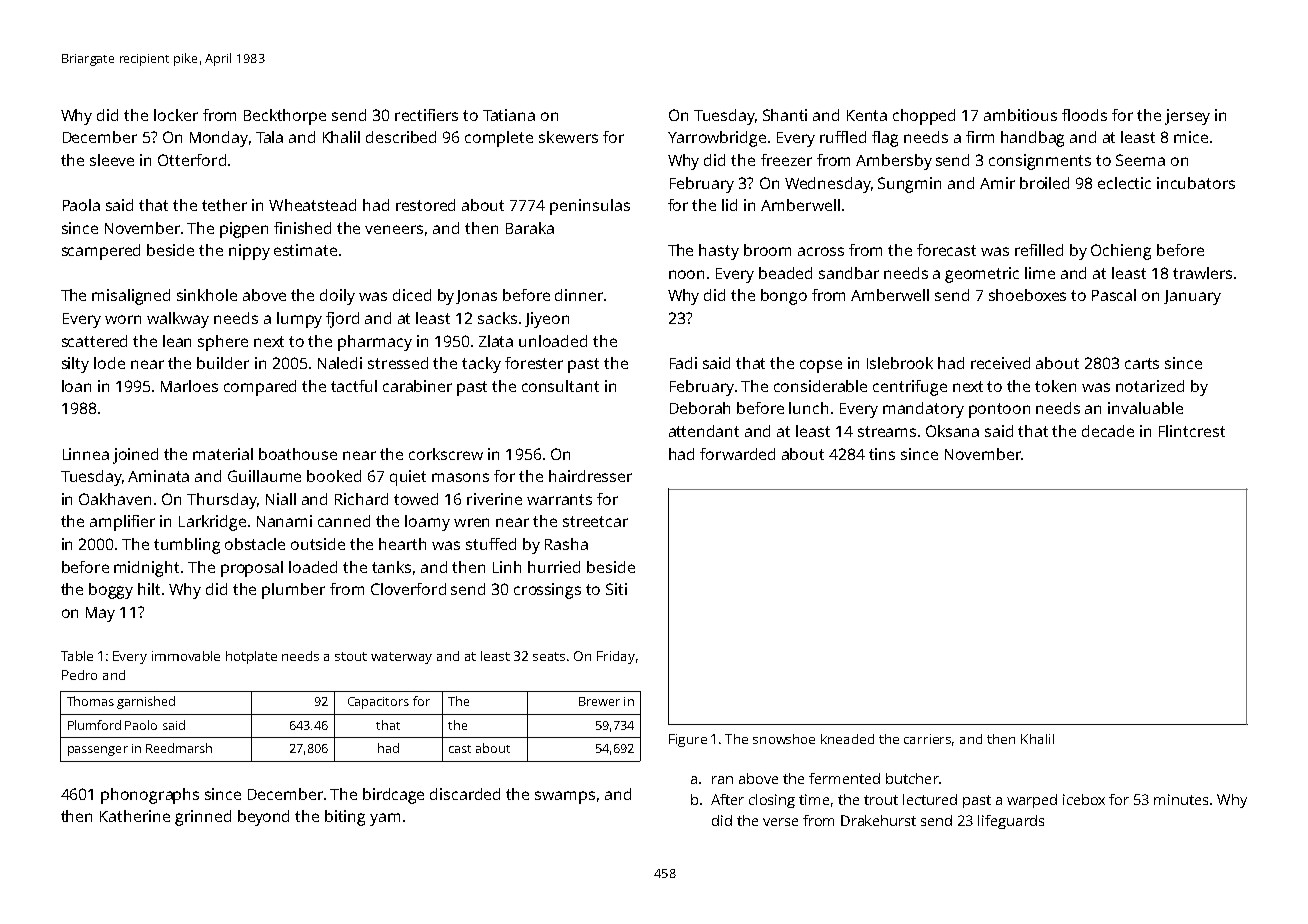 The height and width of the screenshot is (924, 1308). I want to click on loan, so click(76, 386).
